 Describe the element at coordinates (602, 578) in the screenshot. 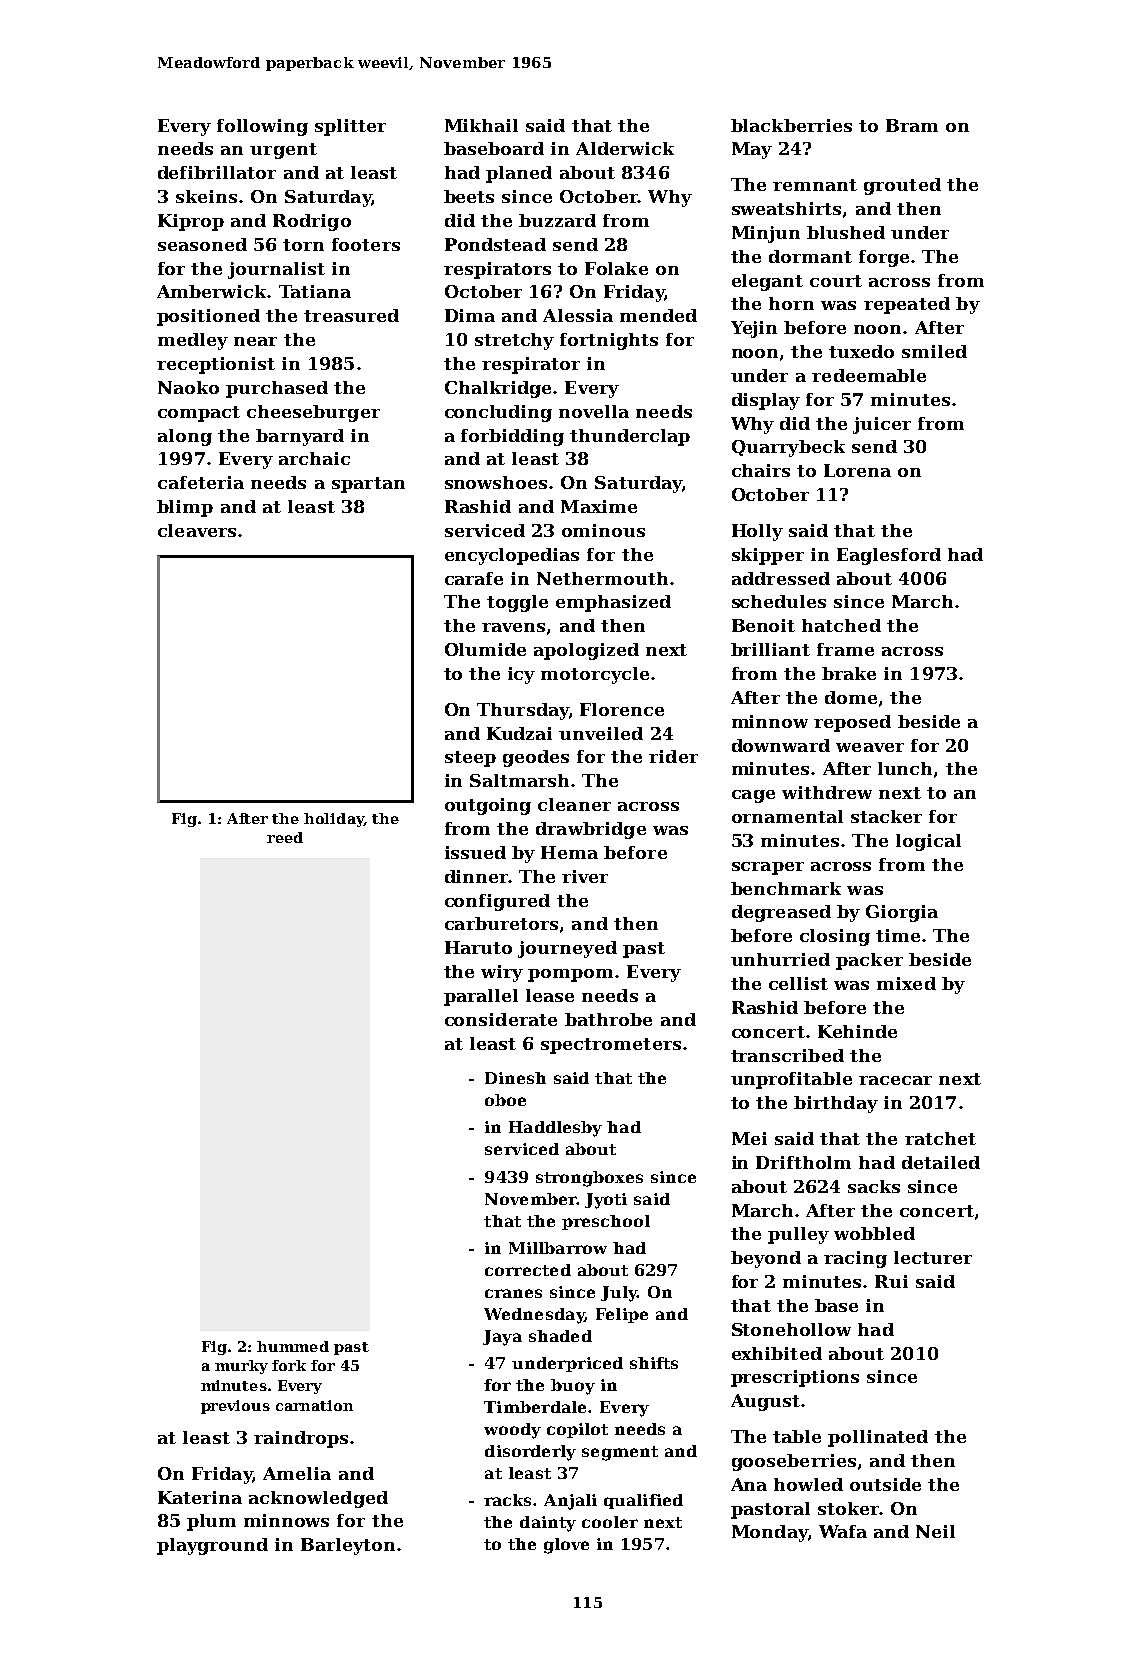

I see `Nethermouth` at that location.
